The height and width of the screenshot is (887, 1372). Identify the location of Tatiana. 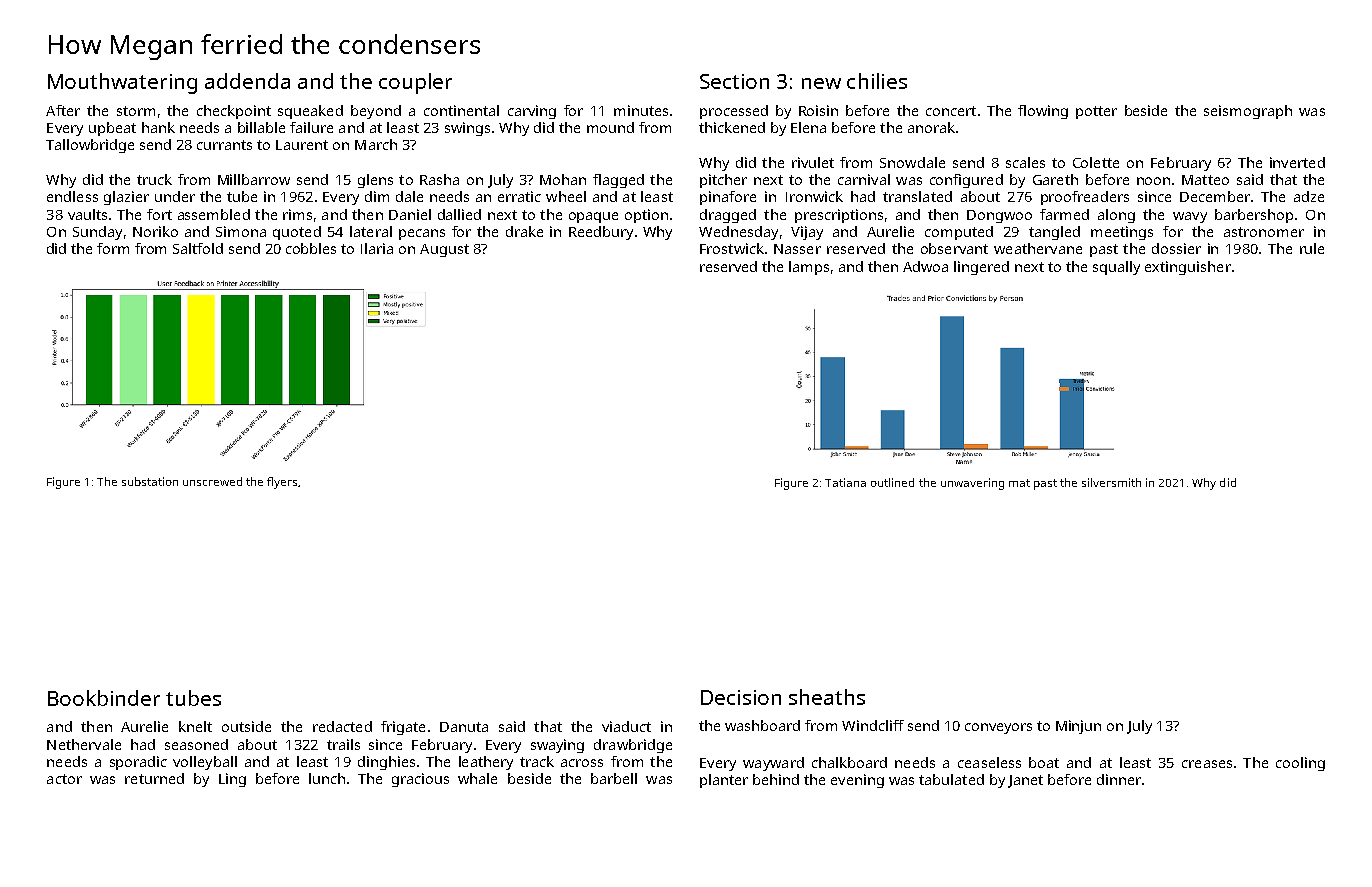
(845, 482).
